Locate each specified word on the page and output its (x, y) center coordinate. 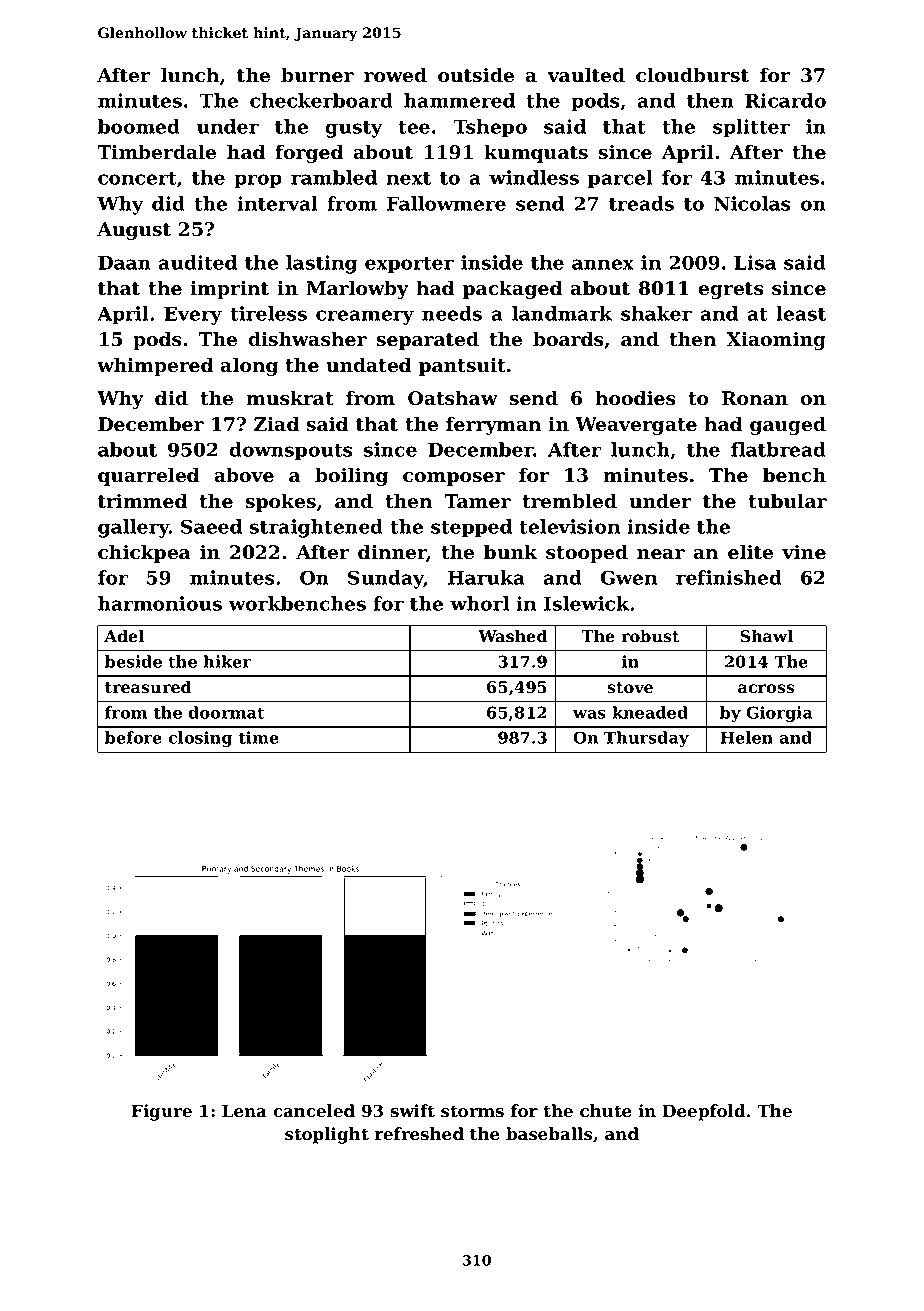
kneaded (650, 712)
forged (309, 153)
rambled (334, 177)
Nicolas (752, 203)
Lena (244, 1111)
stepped (471, 528)
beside (133, 661)
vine (804, 552)
